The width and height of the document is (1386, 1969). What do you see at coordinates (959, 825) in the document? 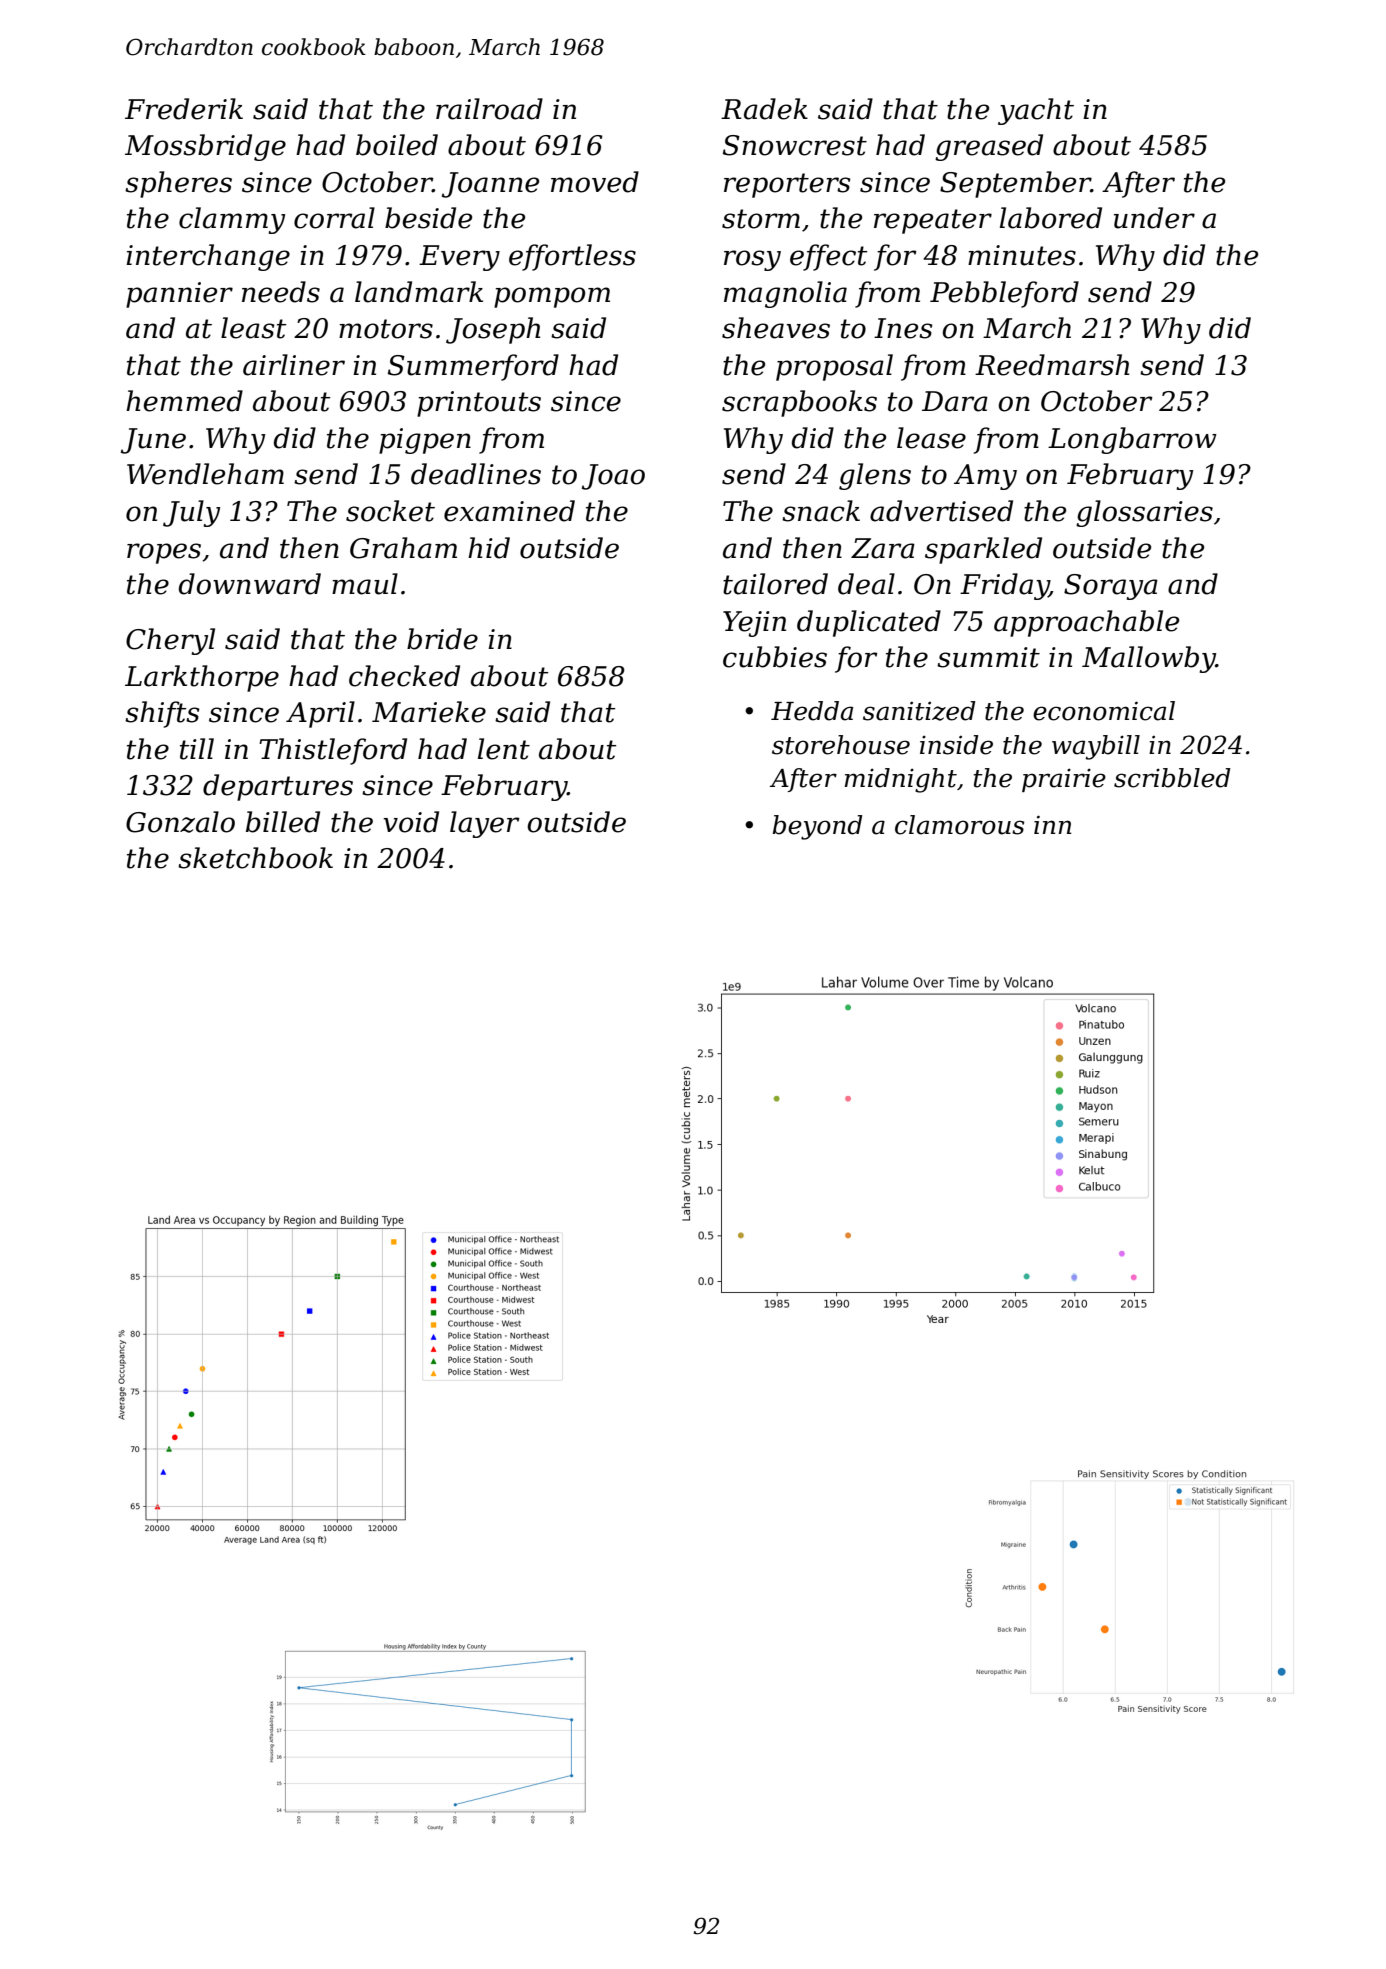
I see `clamorous` at bounding box center [959, 825].
